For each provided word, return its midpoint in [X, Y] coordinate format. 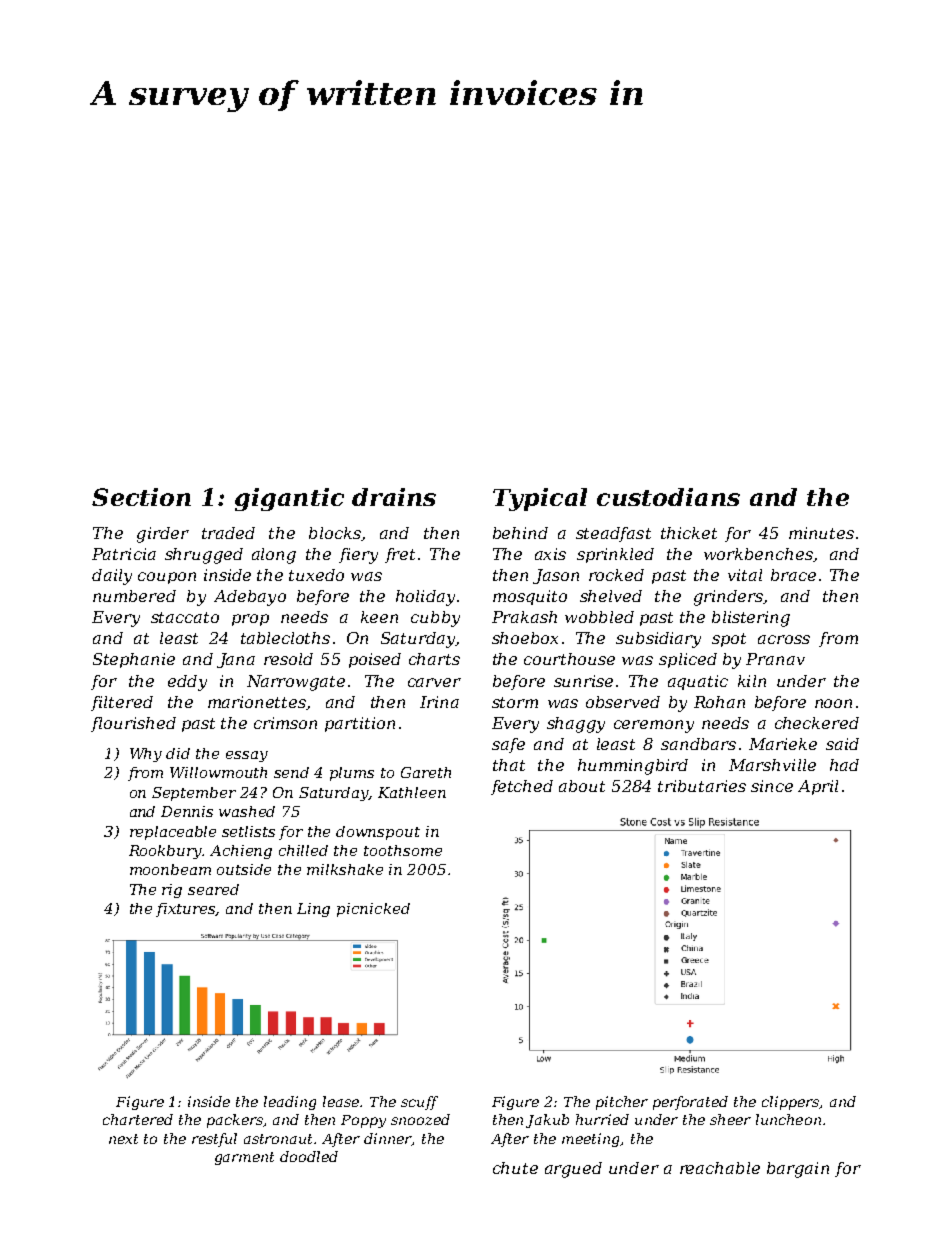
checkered [817, 723]
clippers [791, 1103]
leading [290, 1103]
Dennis [187, 811]
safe [508, 745]
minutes [821, 533]
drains [394, 497]
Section [141, 497]
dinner [388, 1139]
